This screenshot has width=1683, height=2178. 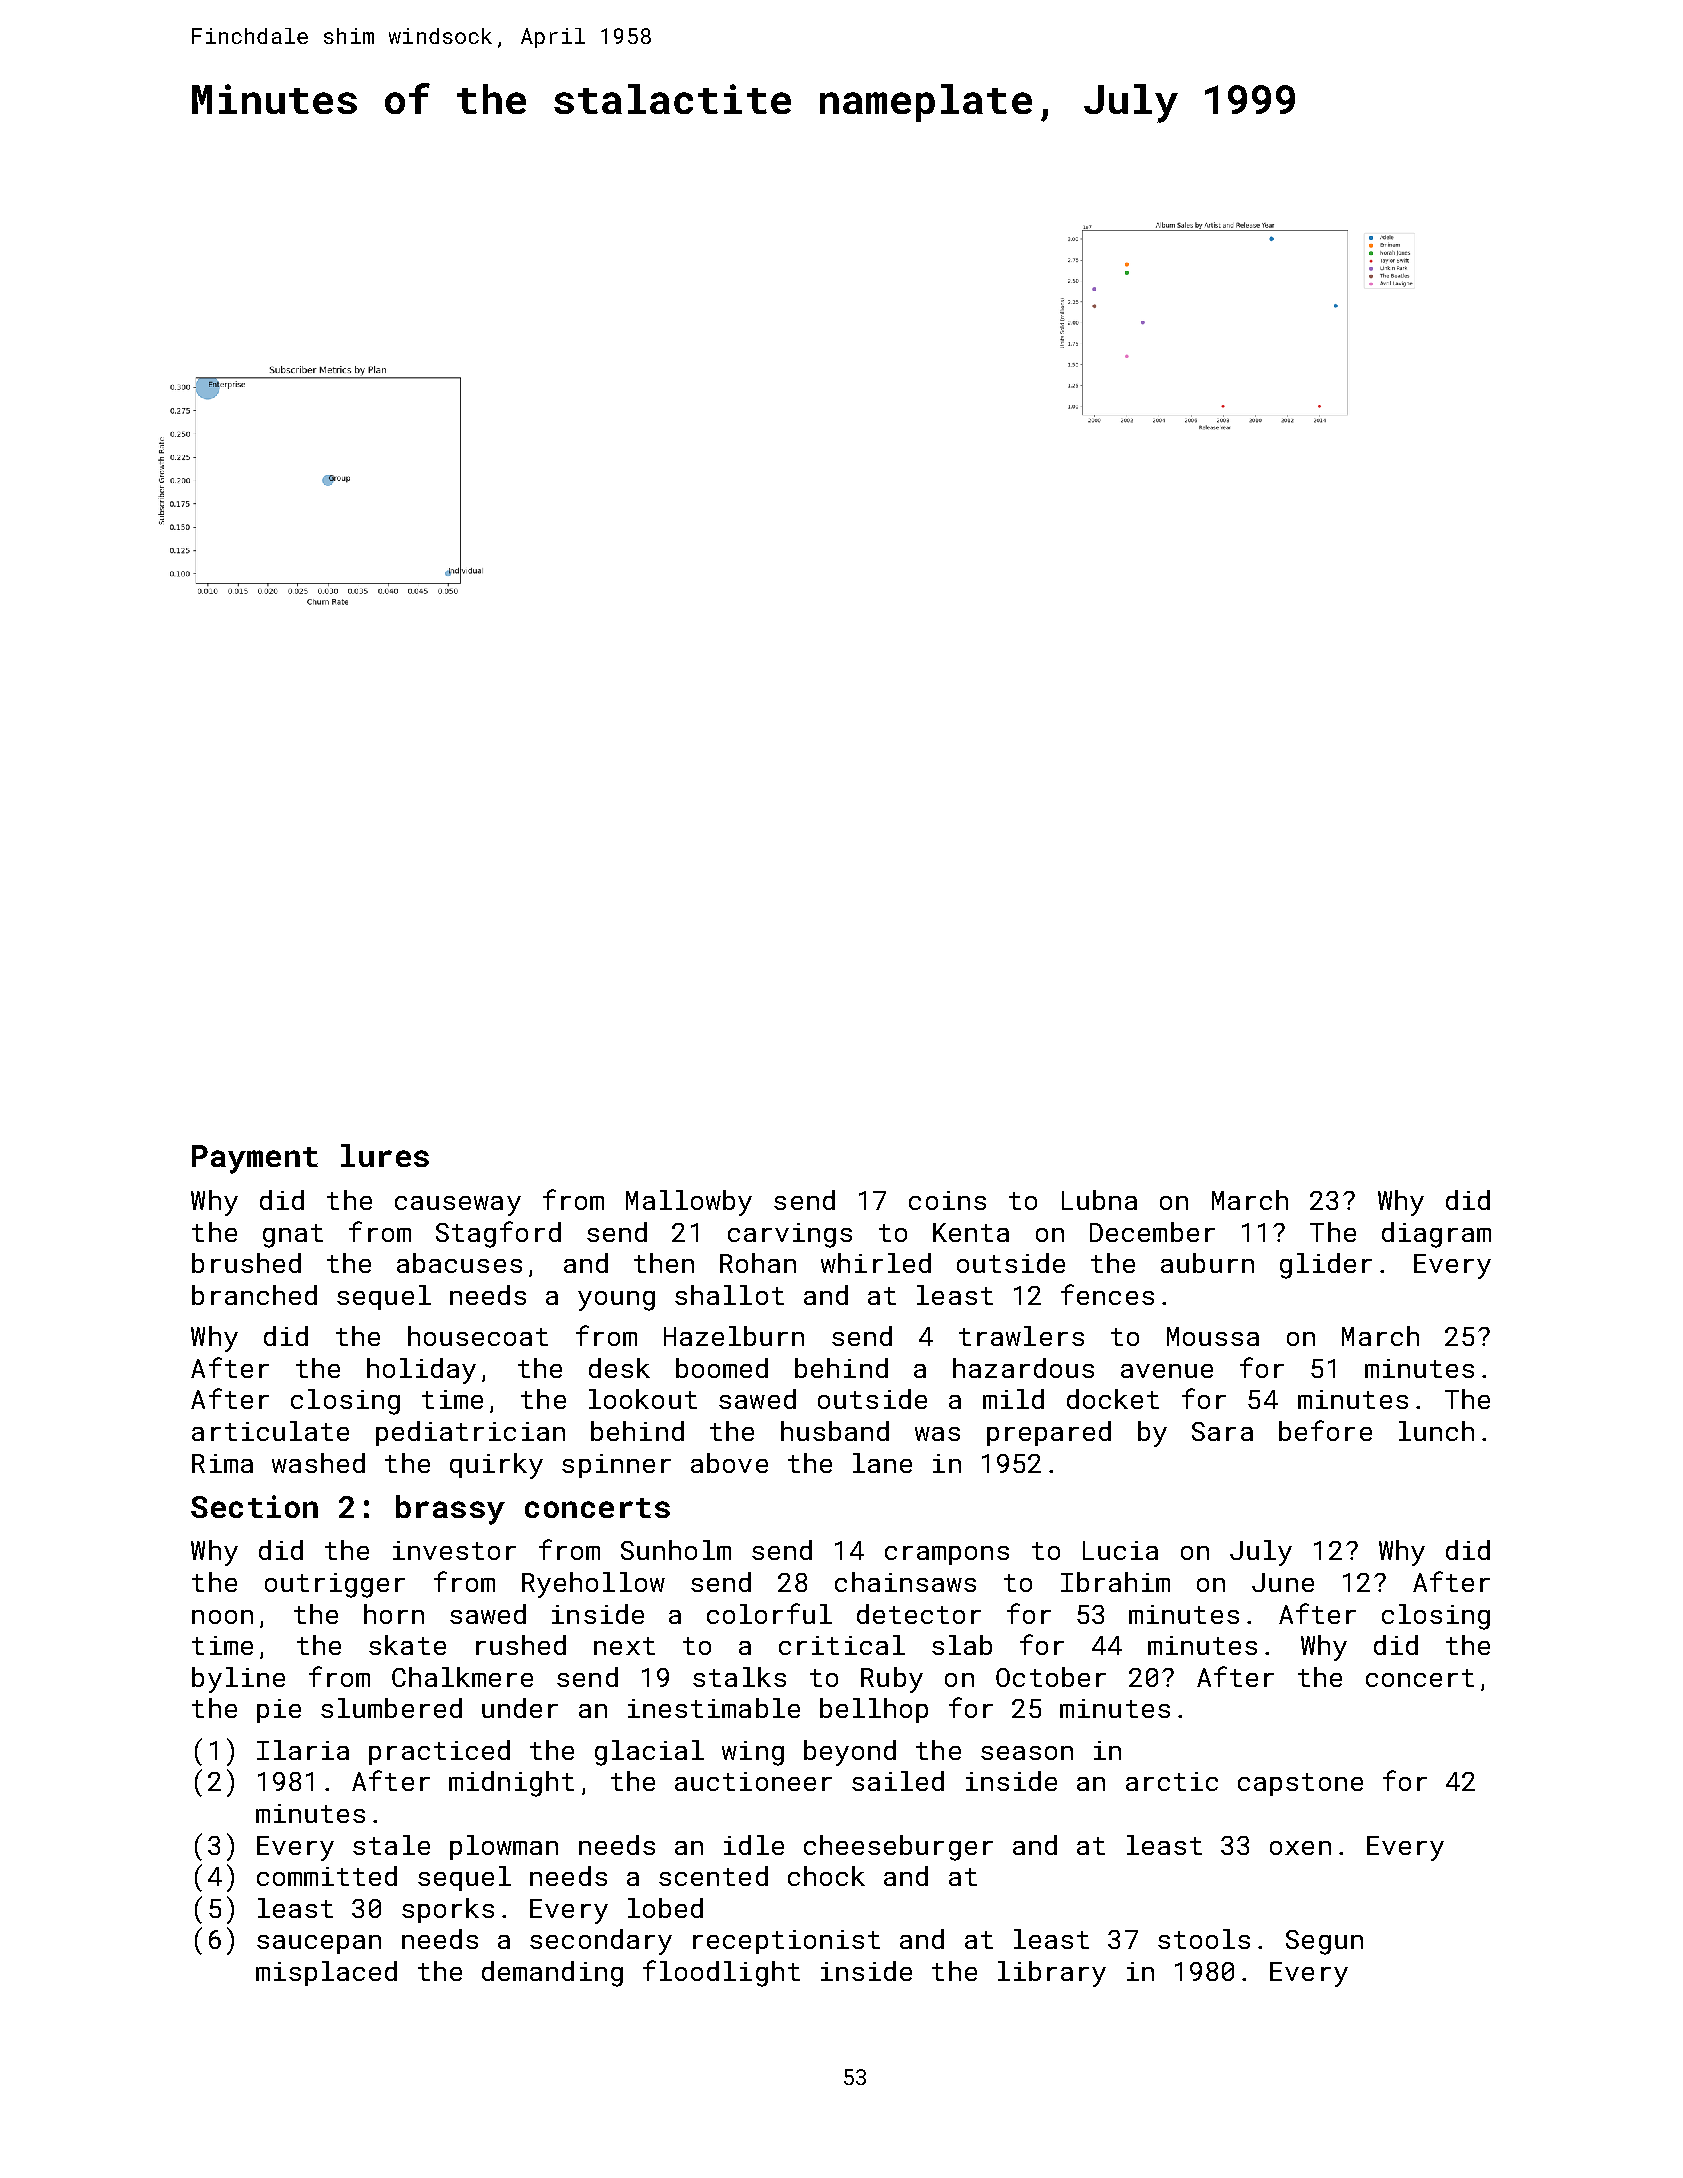 I want to click on capstone, so click(x=1300, y=1784).
